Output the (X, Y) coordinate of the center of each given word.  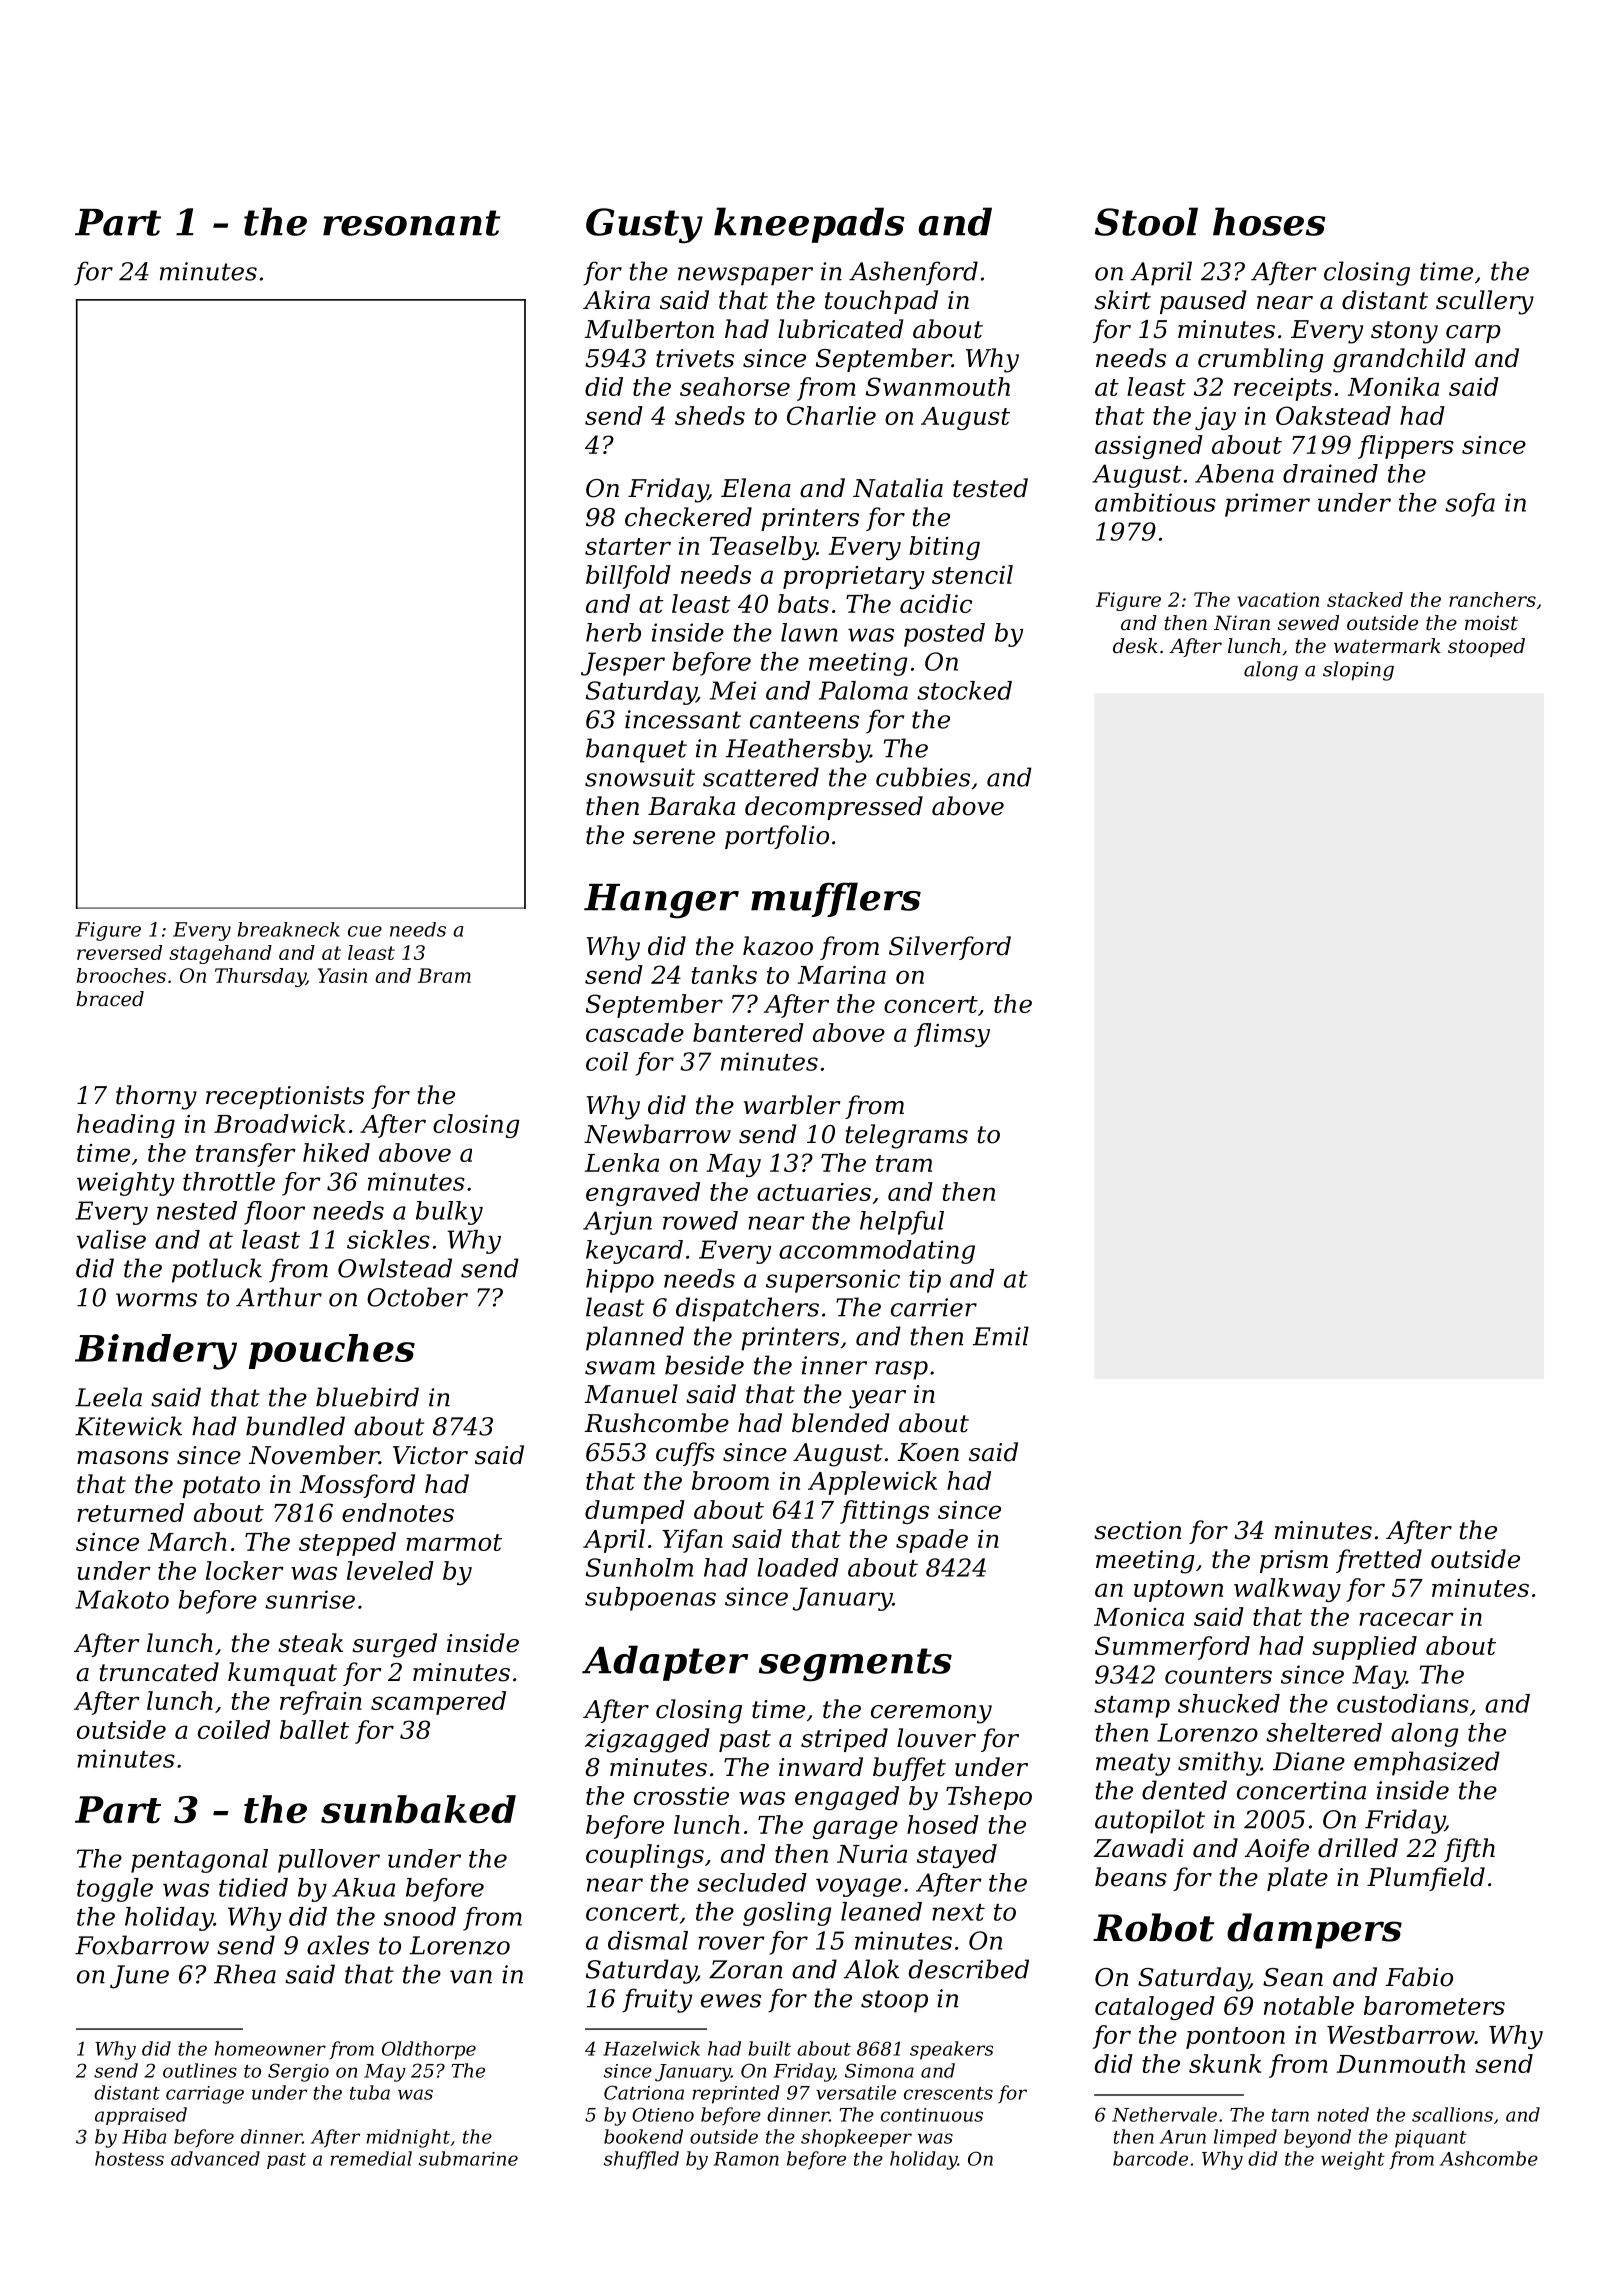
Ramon (746, 2159)
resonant (411, 223)
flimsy (952, 1035)
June (139, 1977)
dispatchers (747, 1309)
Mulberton (649, 329)
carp (1473, 334)
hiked (336, 1152)
